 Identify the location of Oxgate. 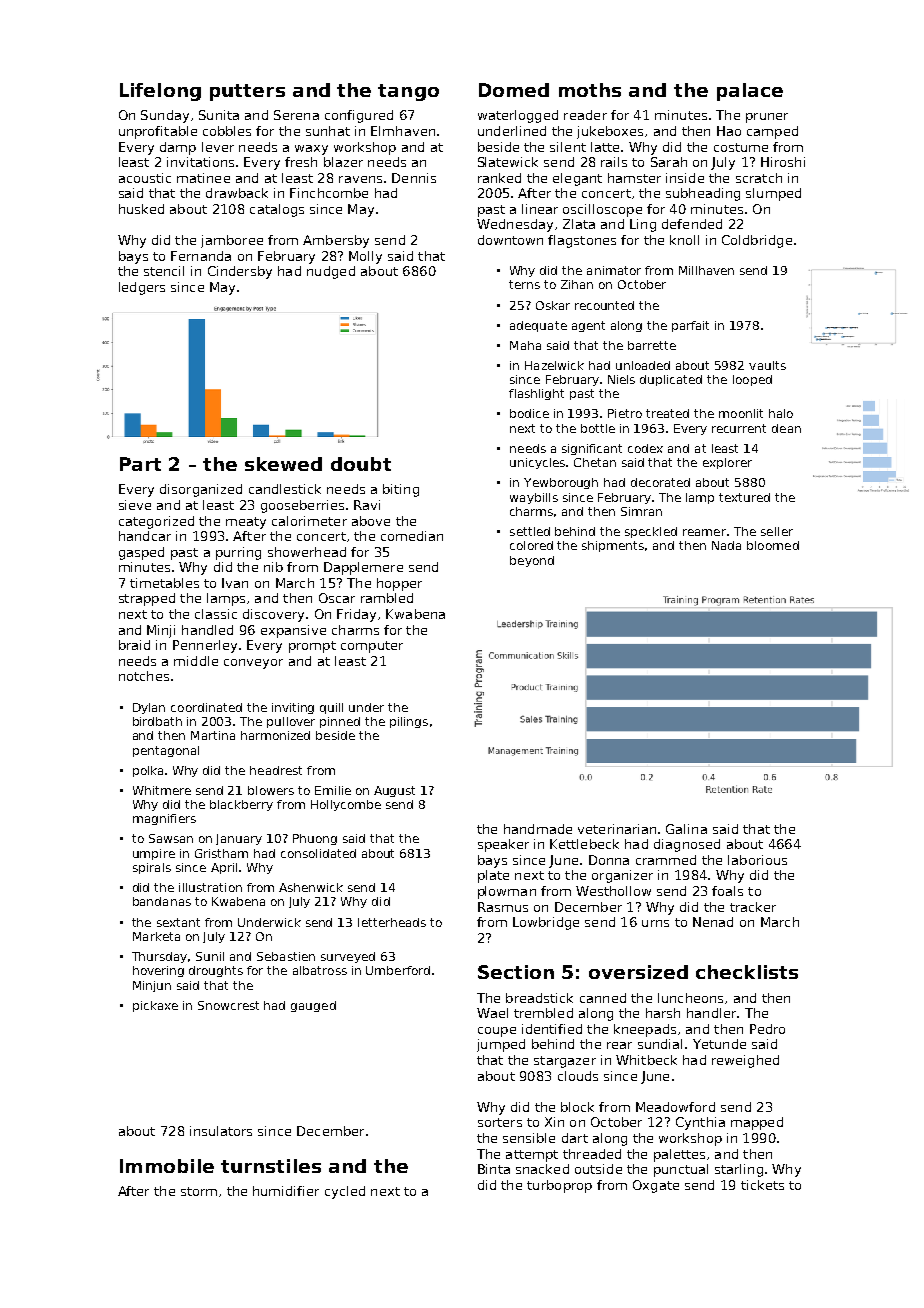
(656, 1186).
